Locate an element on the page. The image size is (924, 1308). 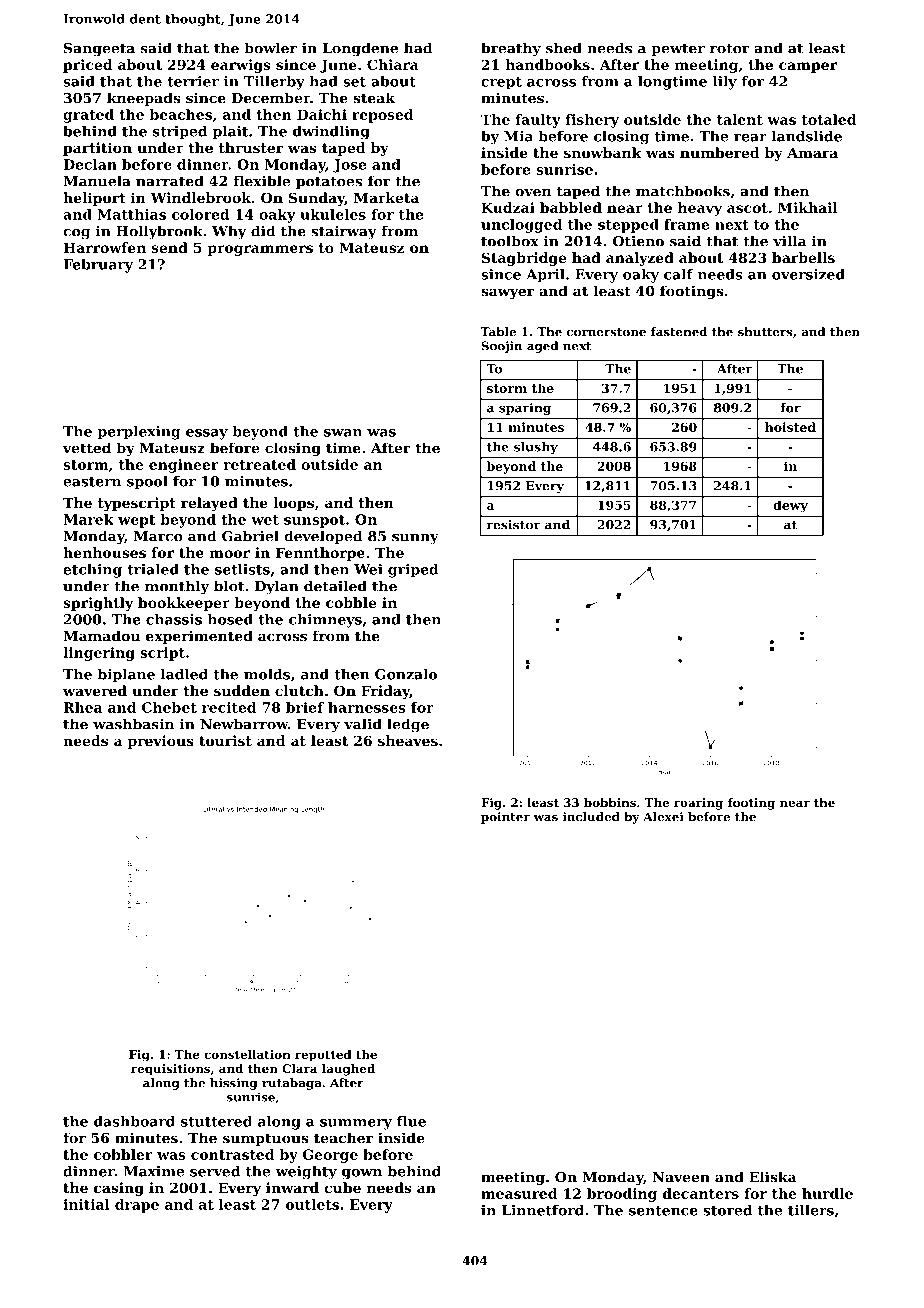
George is located at coordinates (330, 1156).
